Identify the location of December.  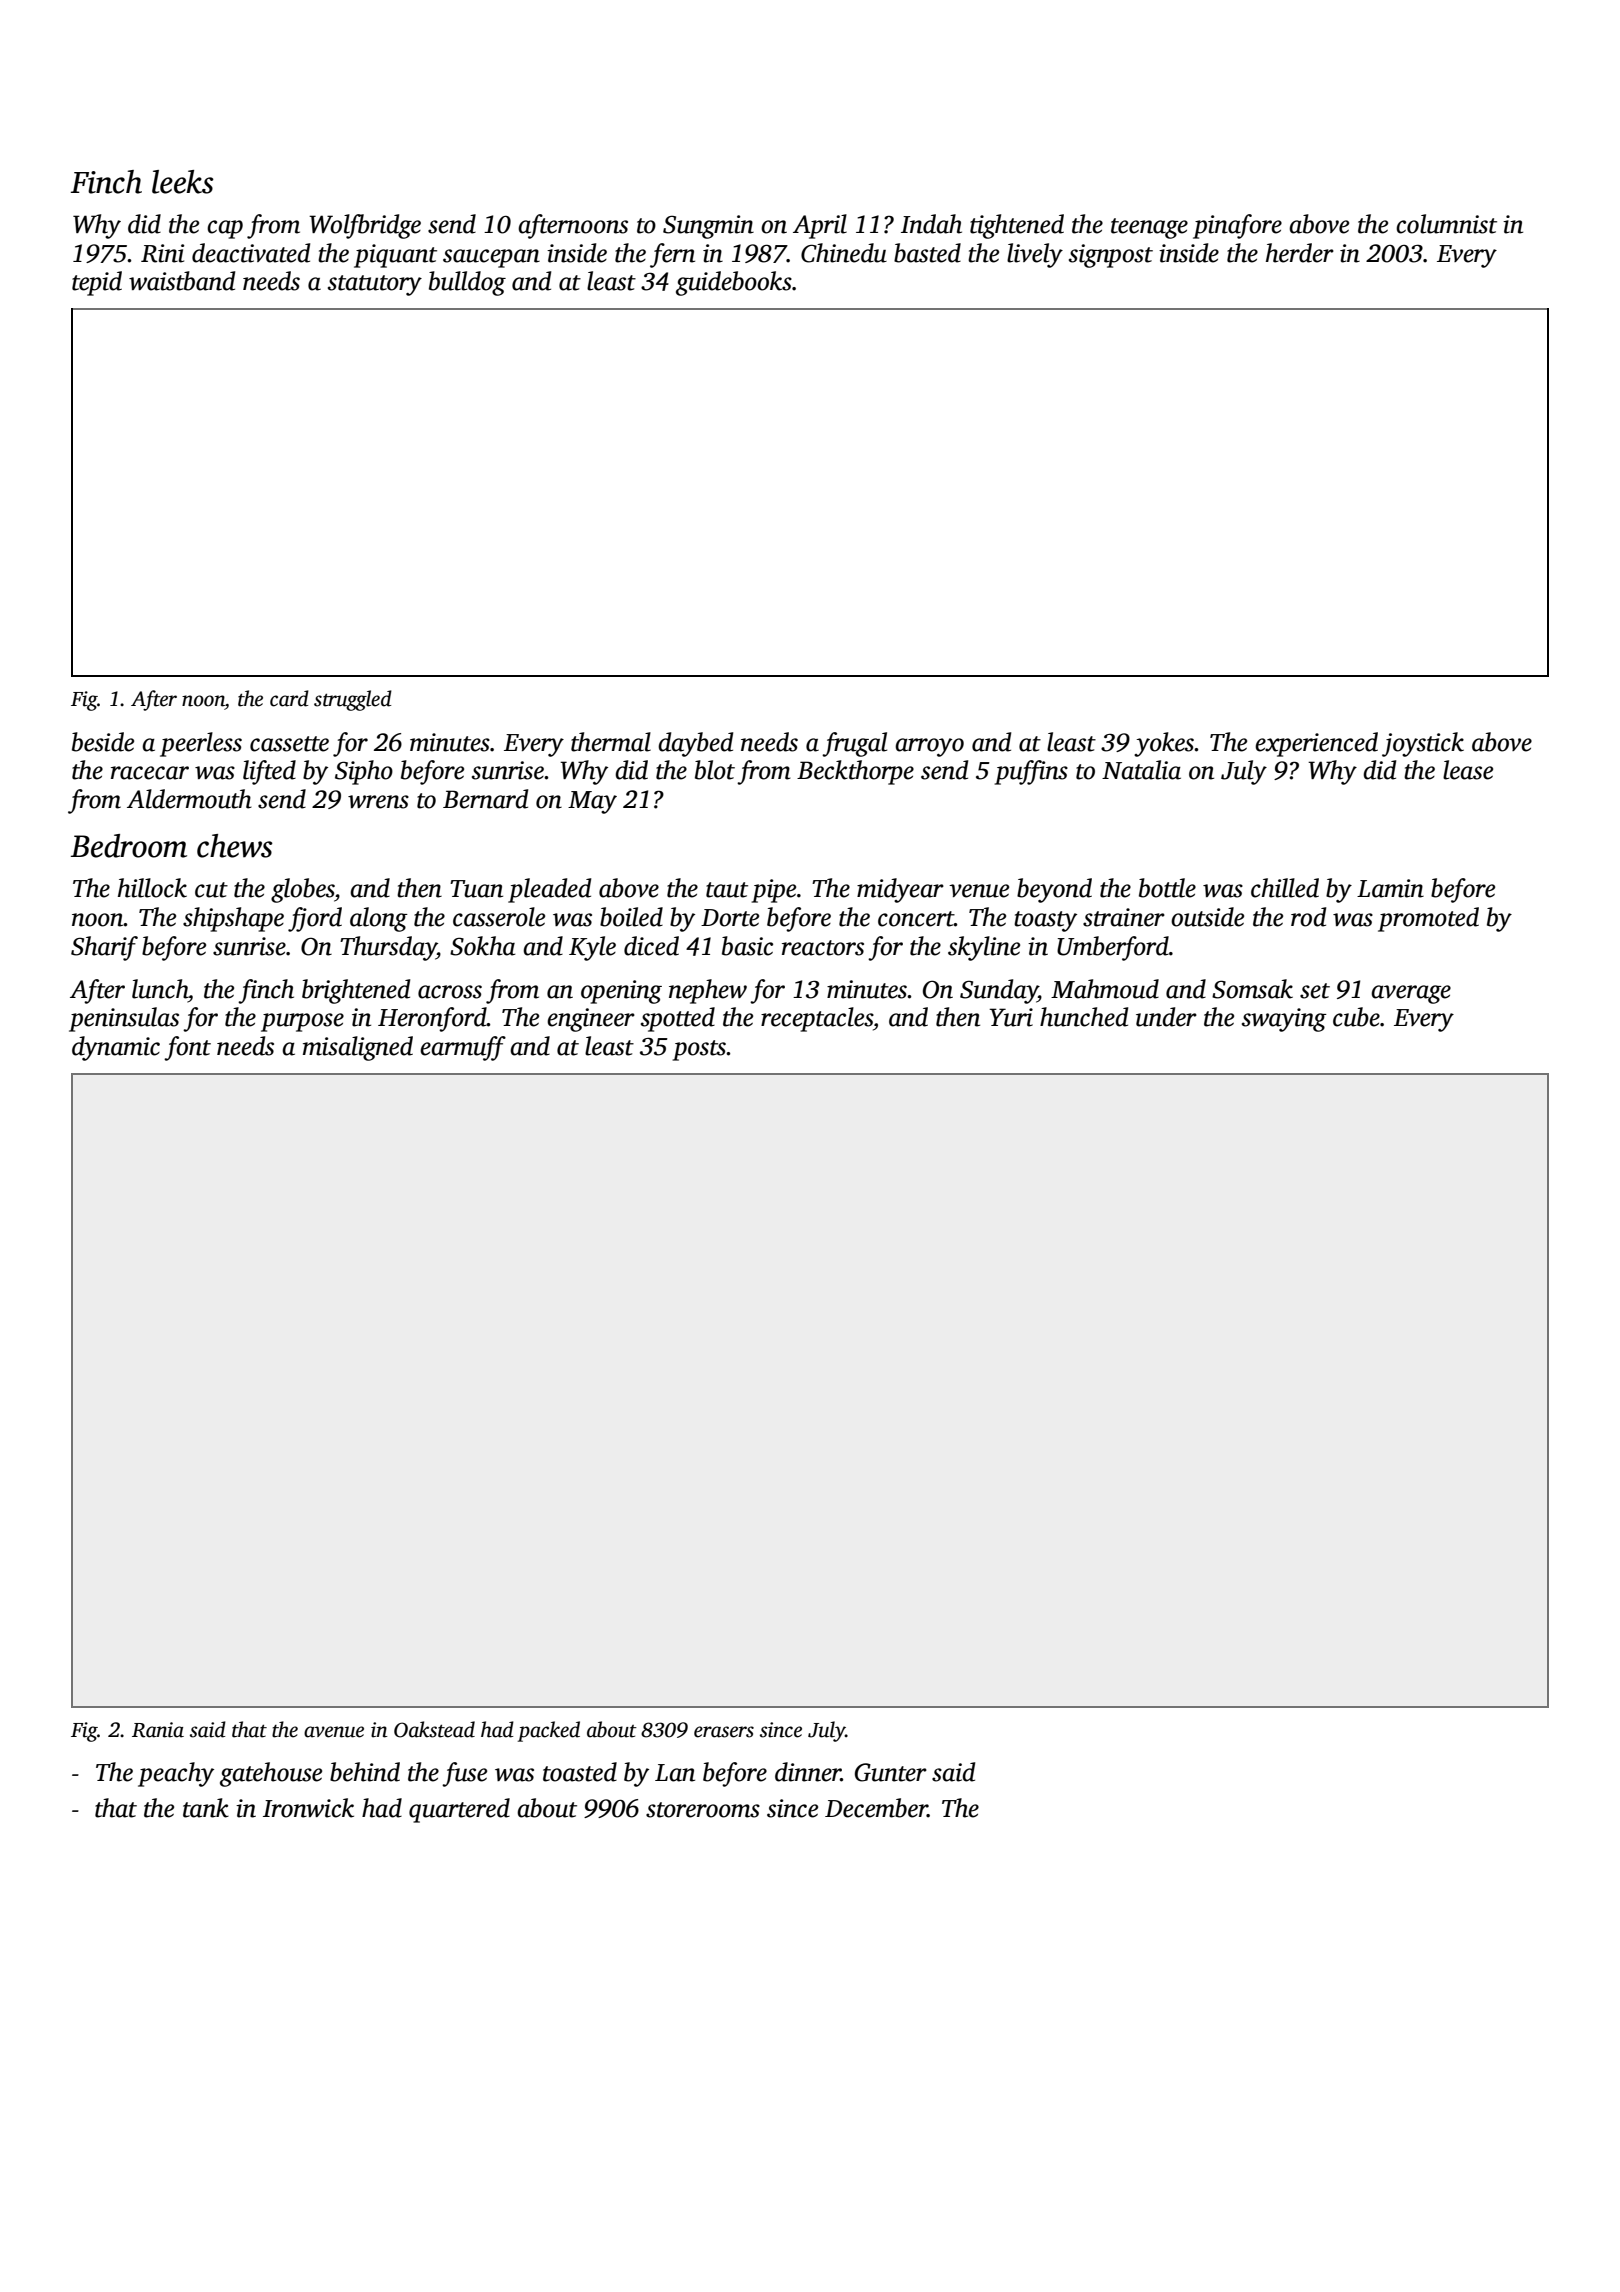
(876, 1808).
